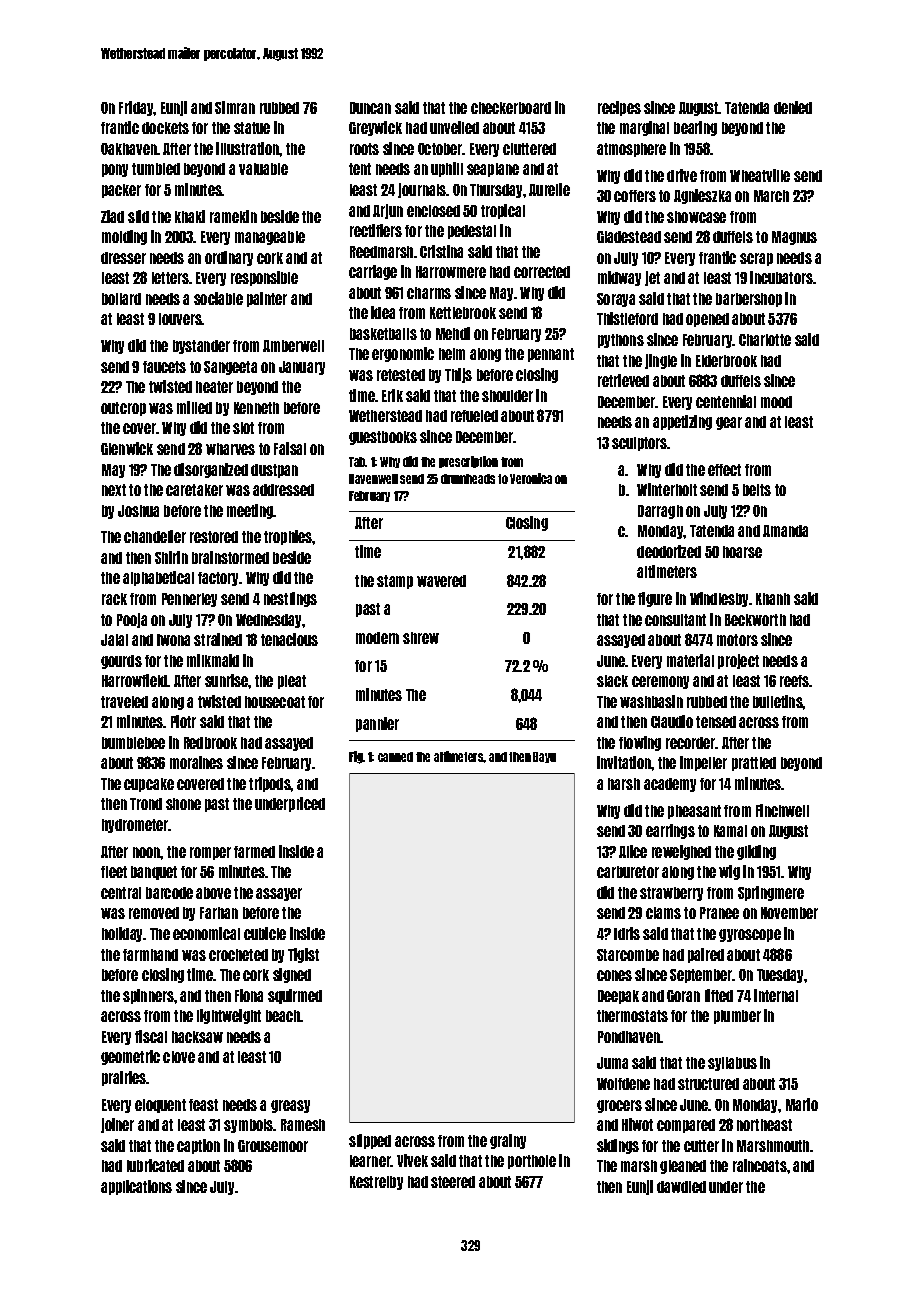 Image resolution: width=924 pixels, height=1308 pixels. I want to click on Elderbrook, so click(726, 361).
